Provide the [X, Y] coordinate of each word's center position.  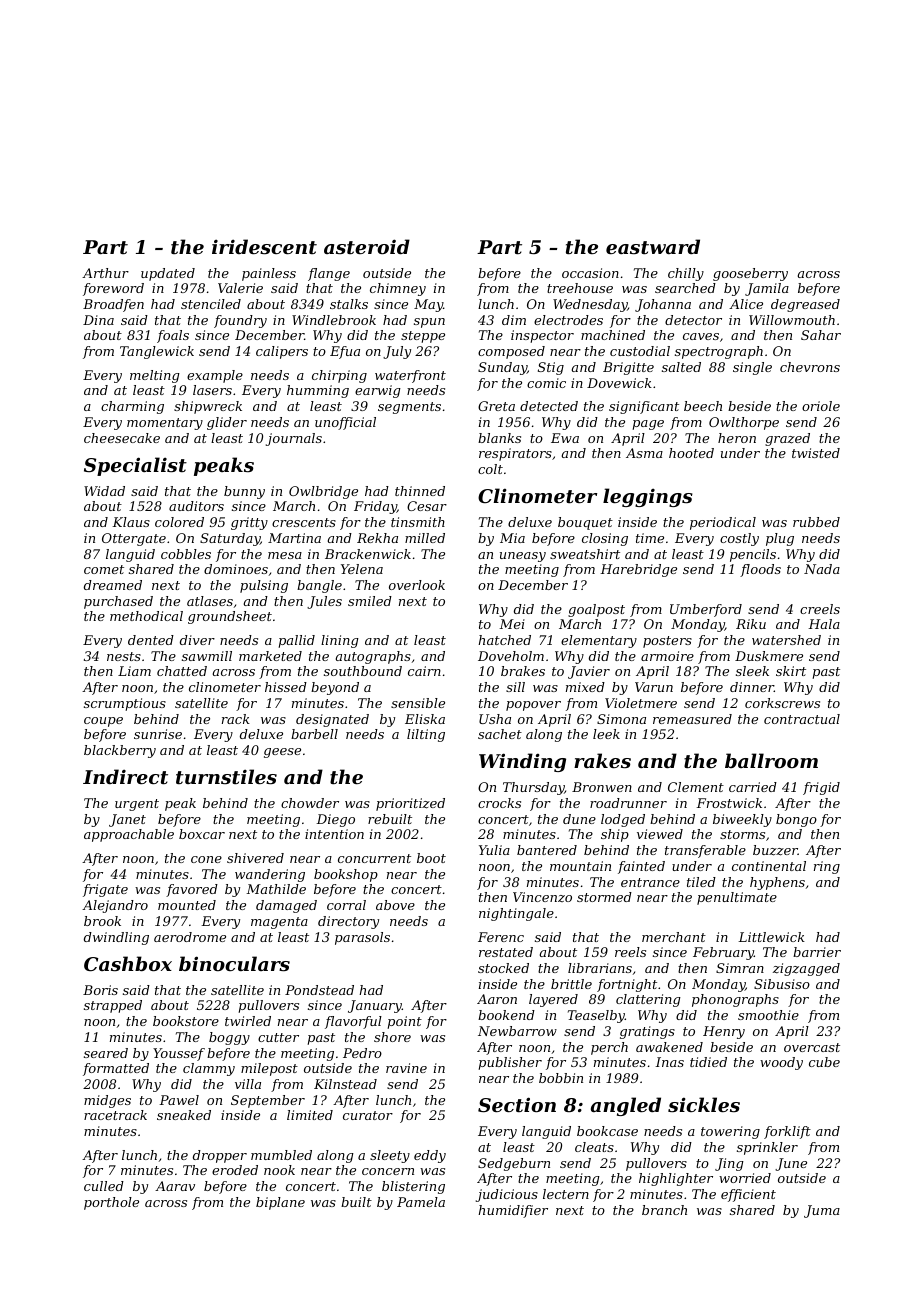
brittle [571, 984]
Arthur [105, 273]
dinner [752, 687]
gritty [249, 523]
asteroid [367, 246]
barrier [817, 952]
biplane [280, 1203]
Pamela [421, 1202]
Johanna [663, 305]
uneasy [523, 557]
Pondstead [319, 990]
